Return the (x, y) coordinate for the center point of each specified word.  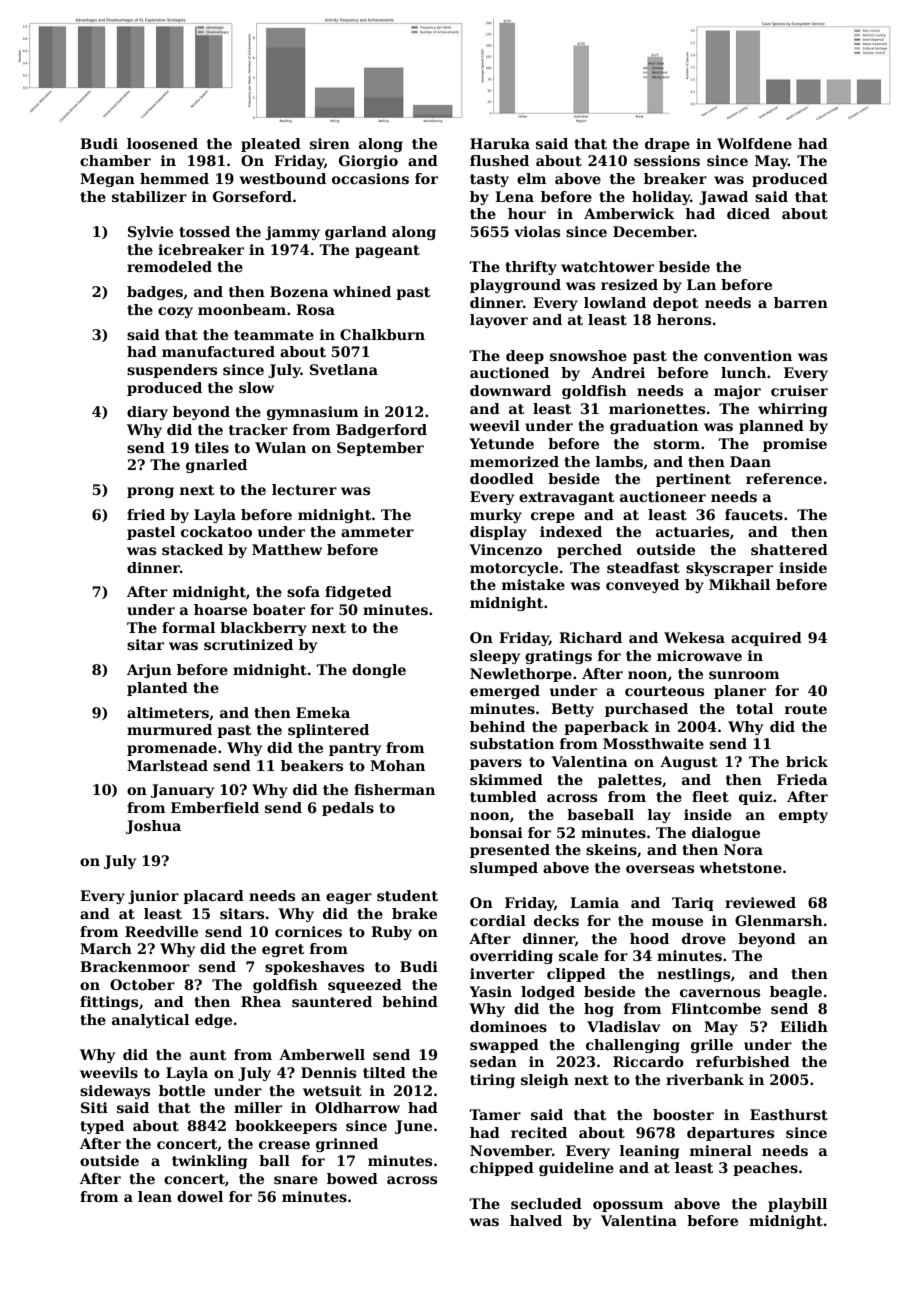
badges (155, 293)
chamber (115, 160)
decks (556, 920)
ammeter (377, 532)
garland (356, 233)
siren (330, 143)
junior (153, 897)
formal (188, 627)
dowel (200, 1196)
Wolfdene (754, 143)
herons (684, 319)
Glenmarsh (779, 920)
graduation (654, 427)
